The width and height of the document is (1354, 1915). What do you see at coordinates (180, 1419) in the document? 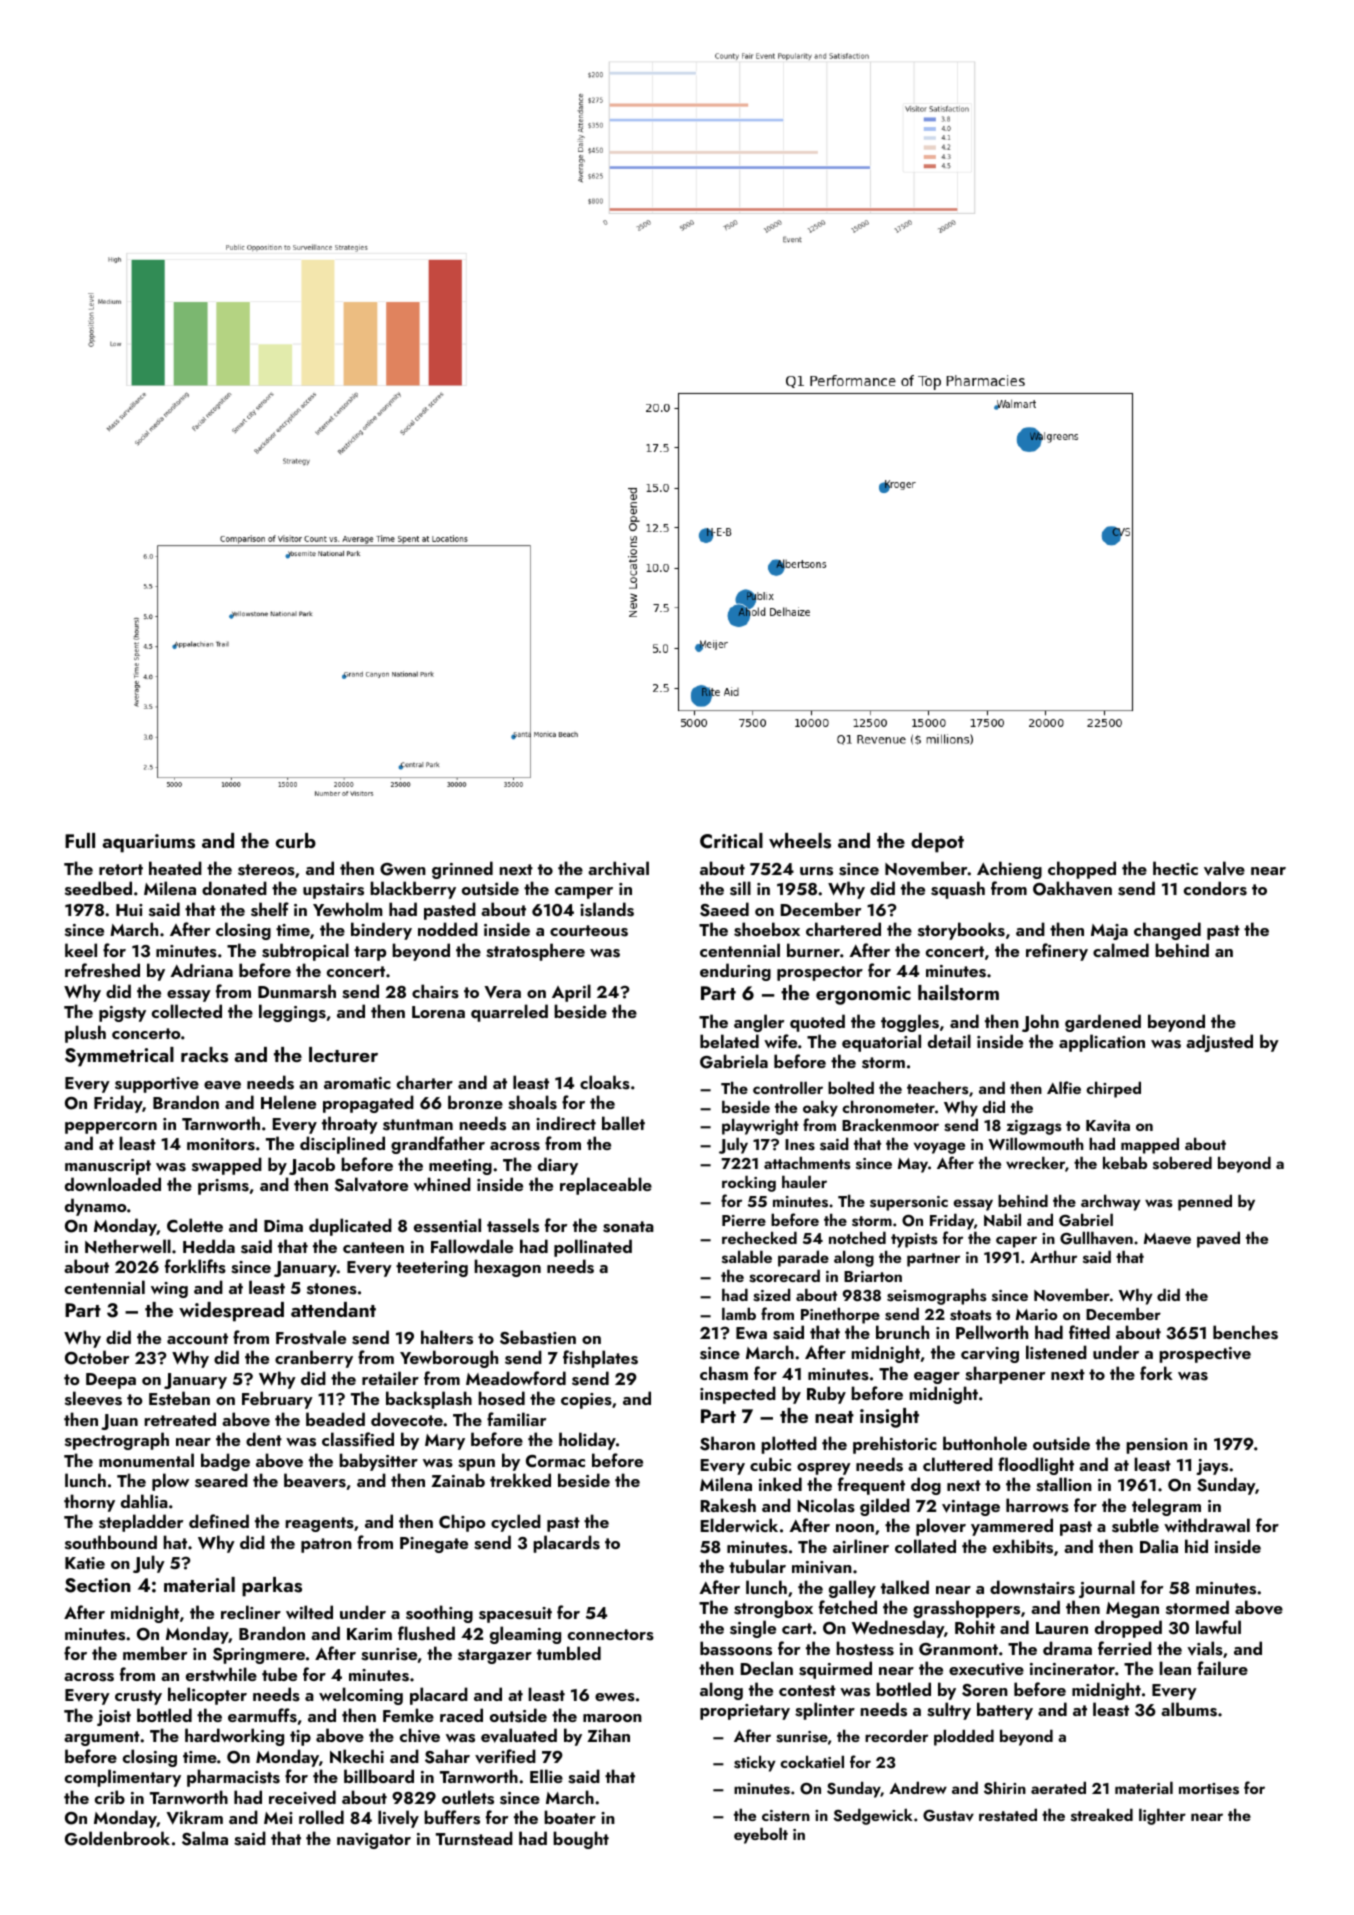
I see `retreated` at bounding box center [180, 1419].
